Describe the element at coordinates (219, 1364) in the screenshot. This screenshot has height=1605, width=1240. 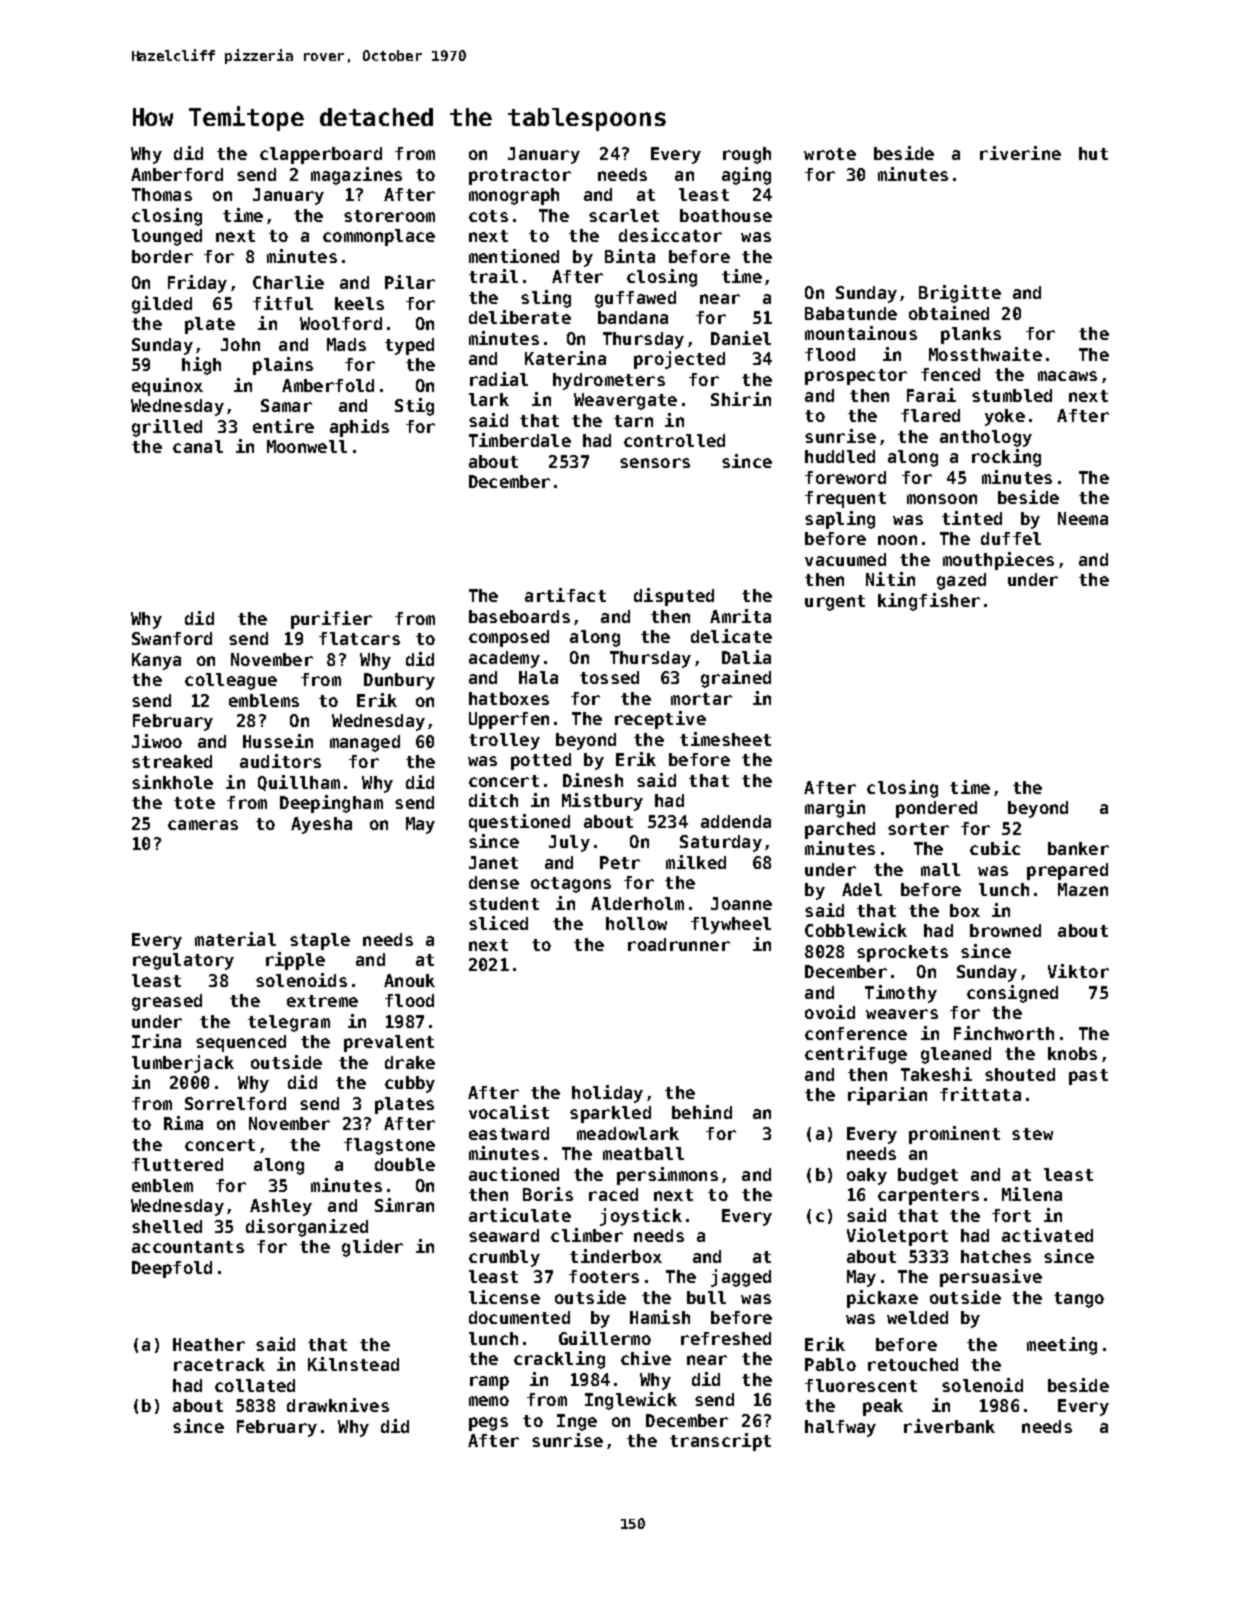
I see `racetrack` at that location.
